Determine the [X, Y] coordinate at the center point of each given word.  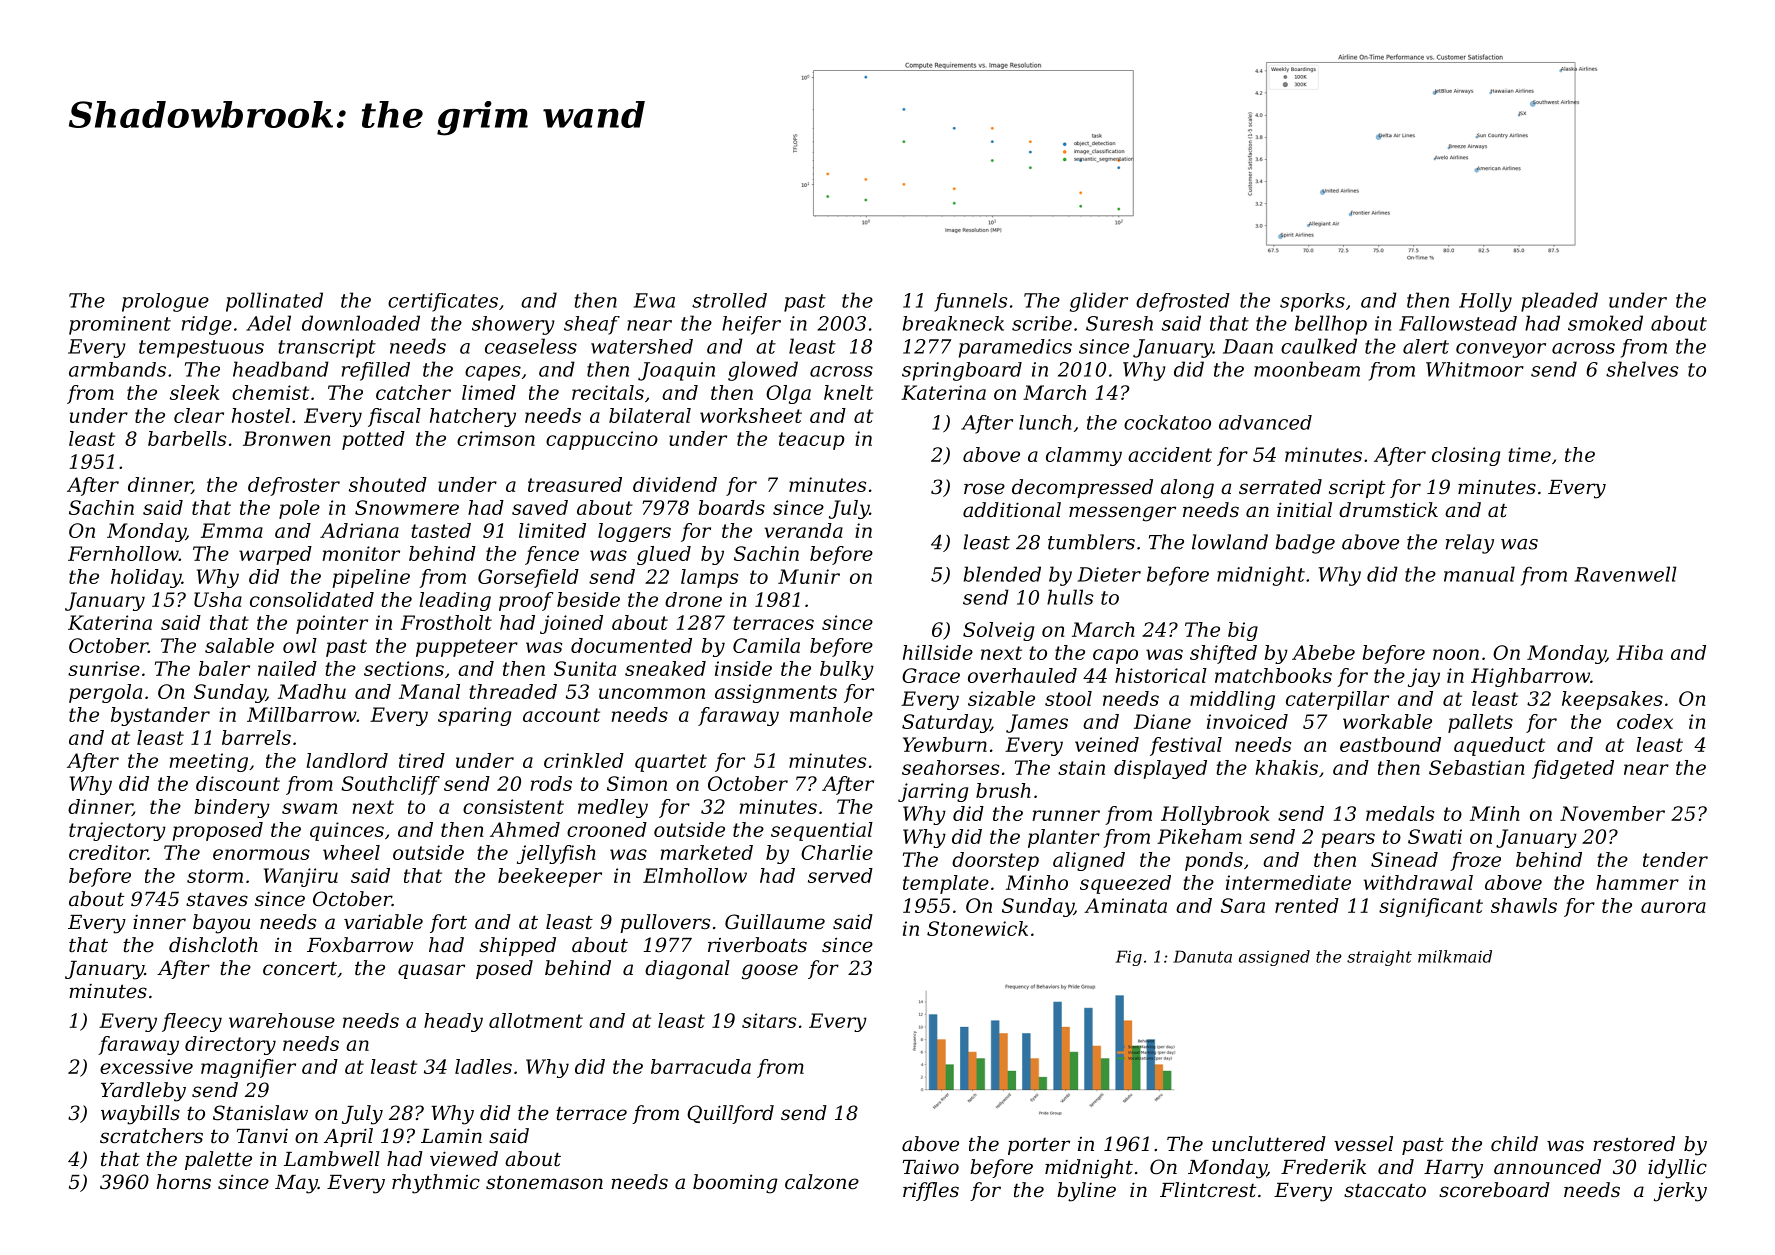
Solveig [998, 631]
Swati [1435, 836]
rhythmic [436, 1184]
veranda [803, 530]
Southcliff [390, 785]
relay [1470, 544]
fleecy [192, 1022]
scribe [1042, 323]
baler [224, 668]
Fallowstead [1458, 323]
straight [1379, 958]
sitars [769, 1020]
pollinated [274, 302]
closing [1466, 456]
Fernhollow [123, 553]
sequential [822, 831]
